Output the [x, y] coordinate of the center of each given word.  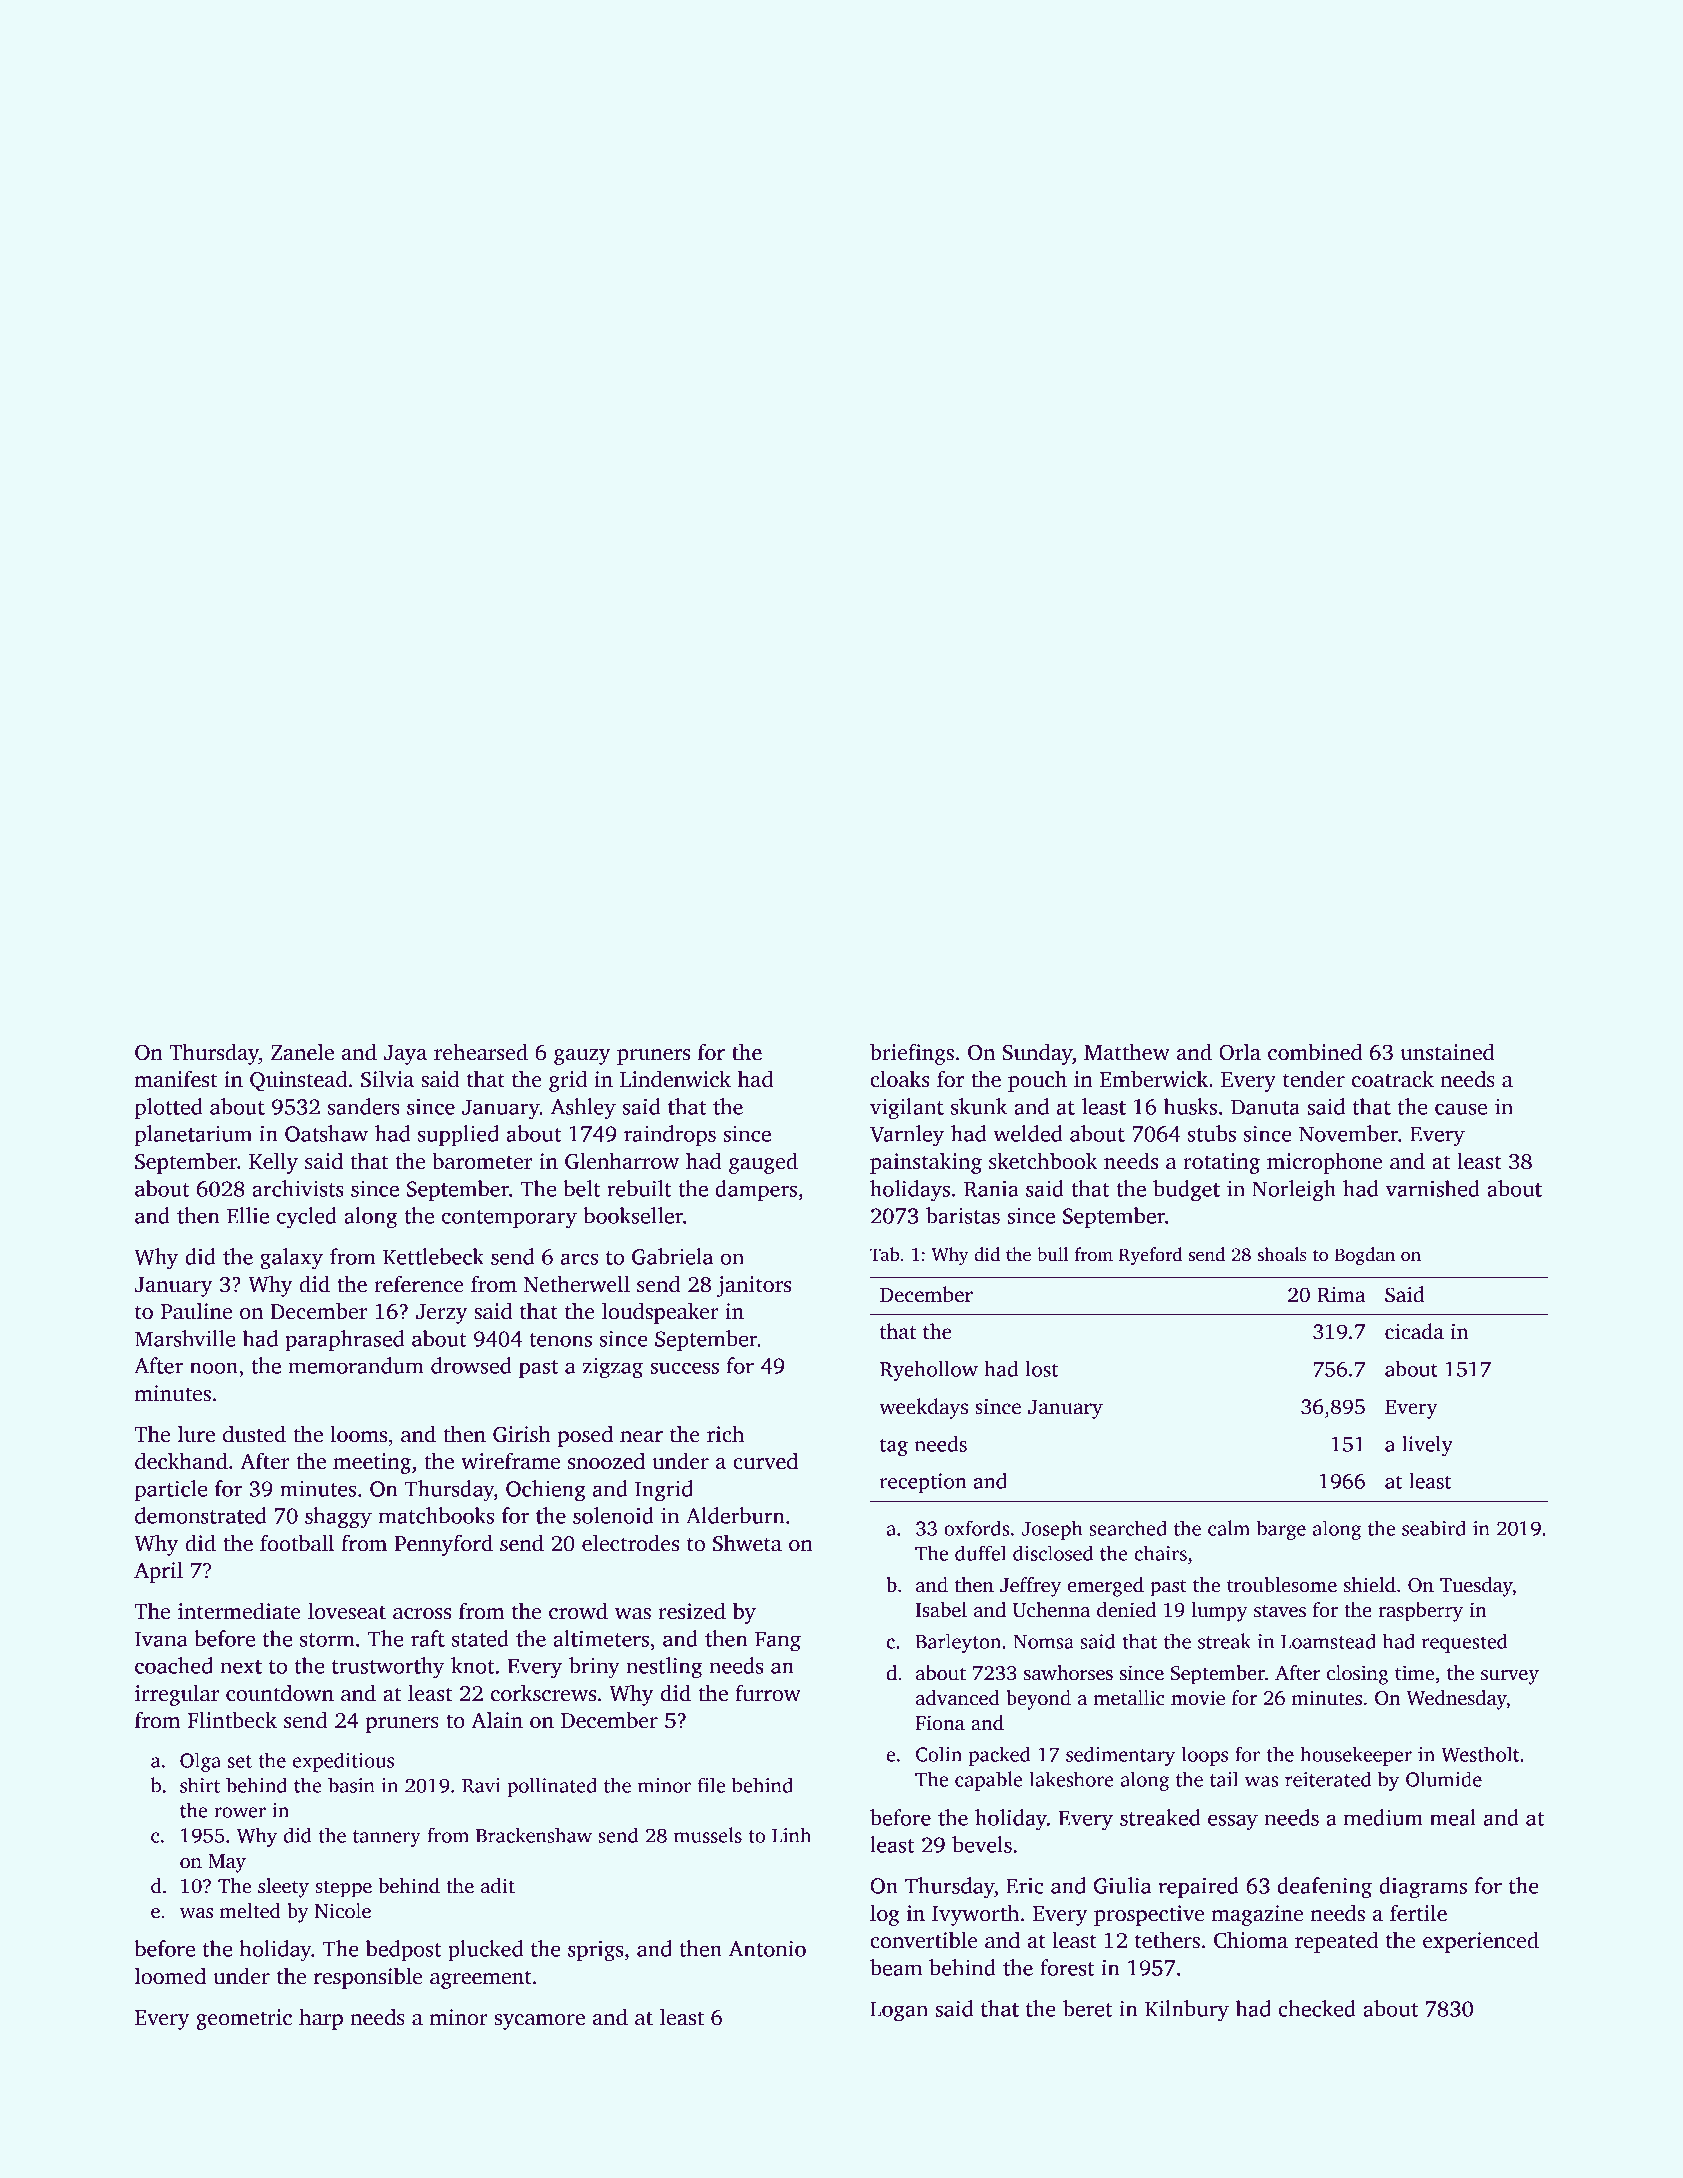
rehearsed [481, 1052]
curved [765, 1461]
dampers [756, 1191]
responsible [368, 1978]
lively [1427, 1446]
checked [1317, 2008]
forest [1067, 1967]
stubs [1212, 1133]
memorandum [356, 1365]
